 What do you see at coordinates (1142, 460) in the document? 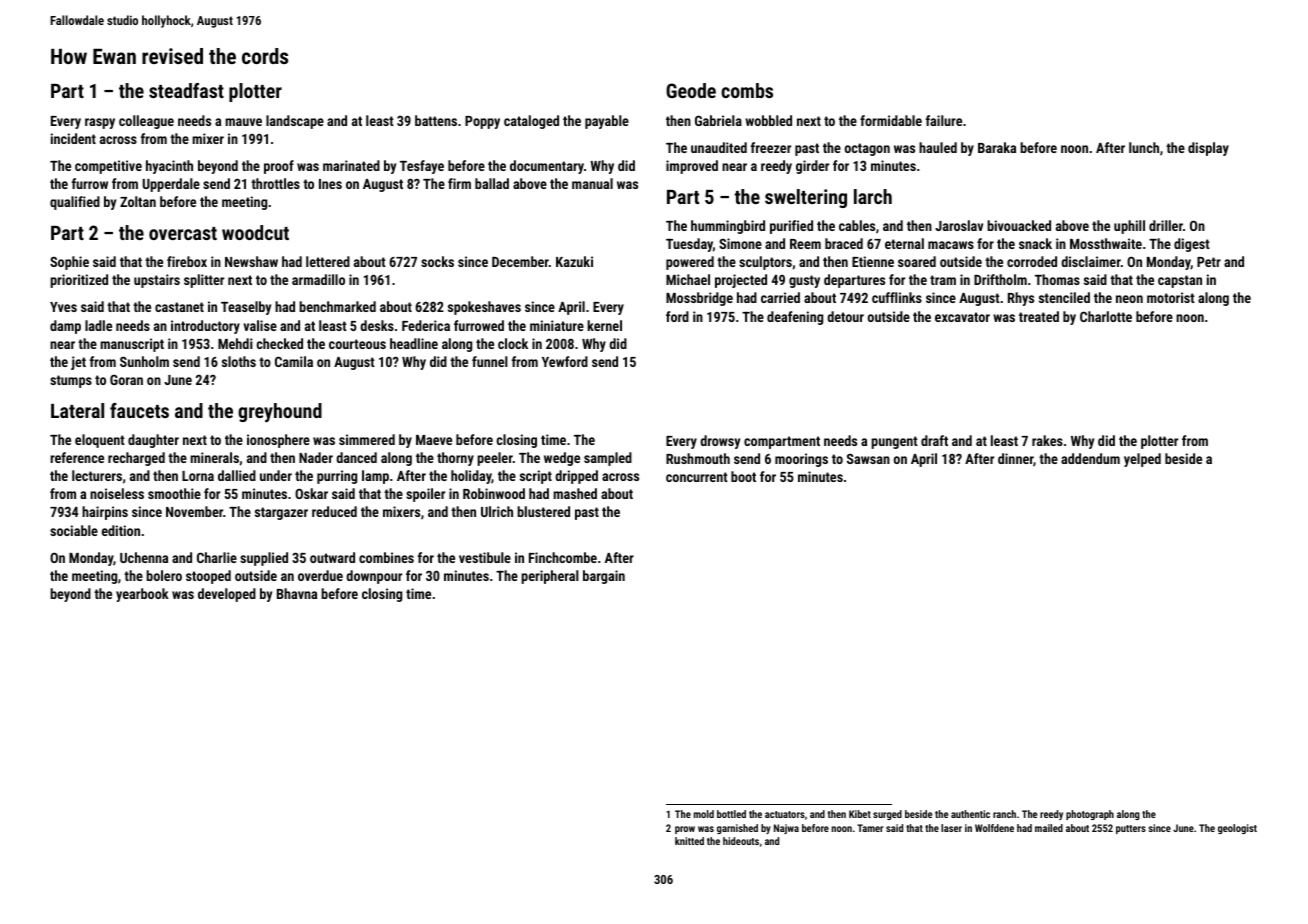
I see `yelped` at bounding box center [1142, 460].
